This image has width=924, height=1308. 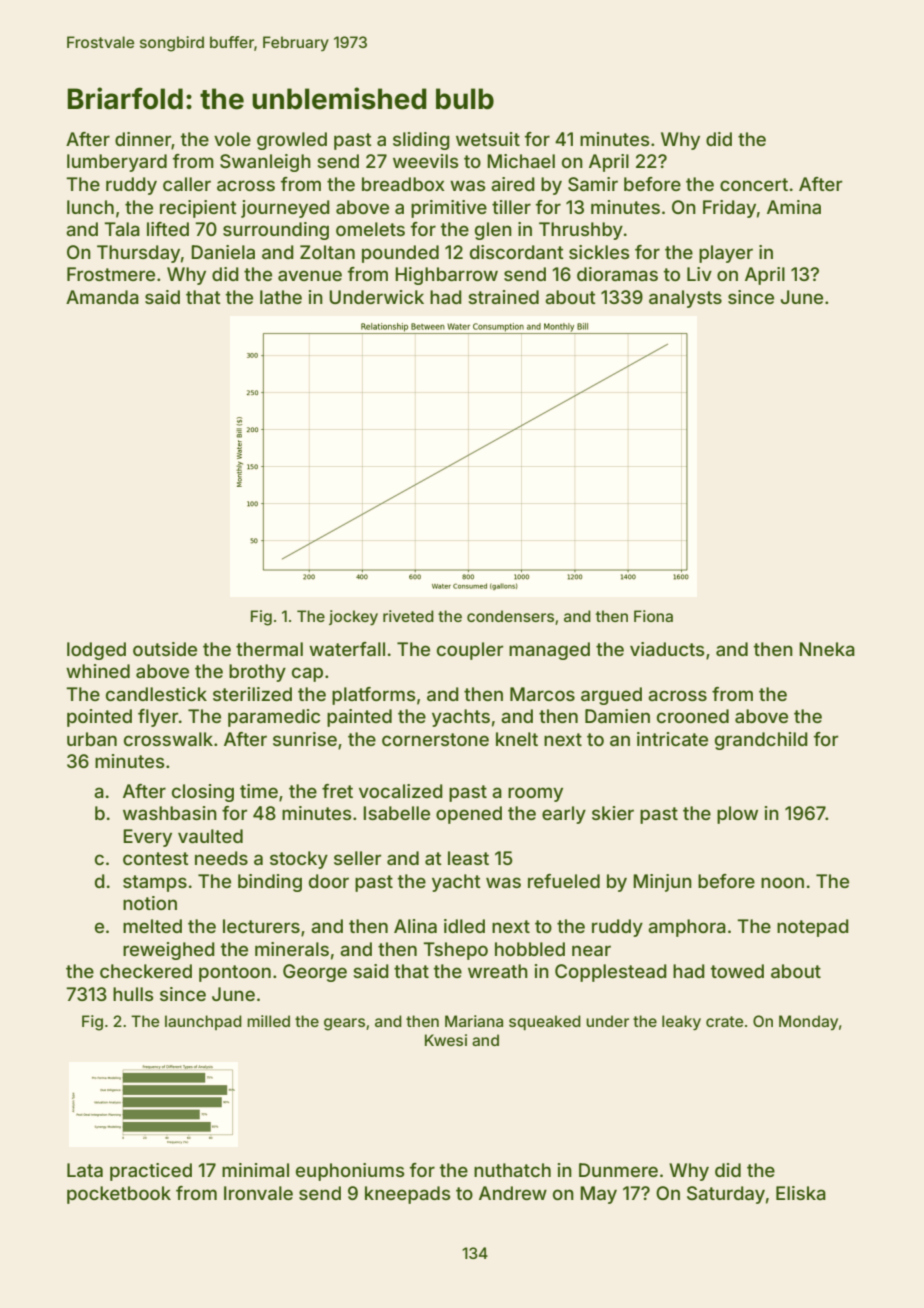 I want to click on paramedic, so click(x=274, y=718).
